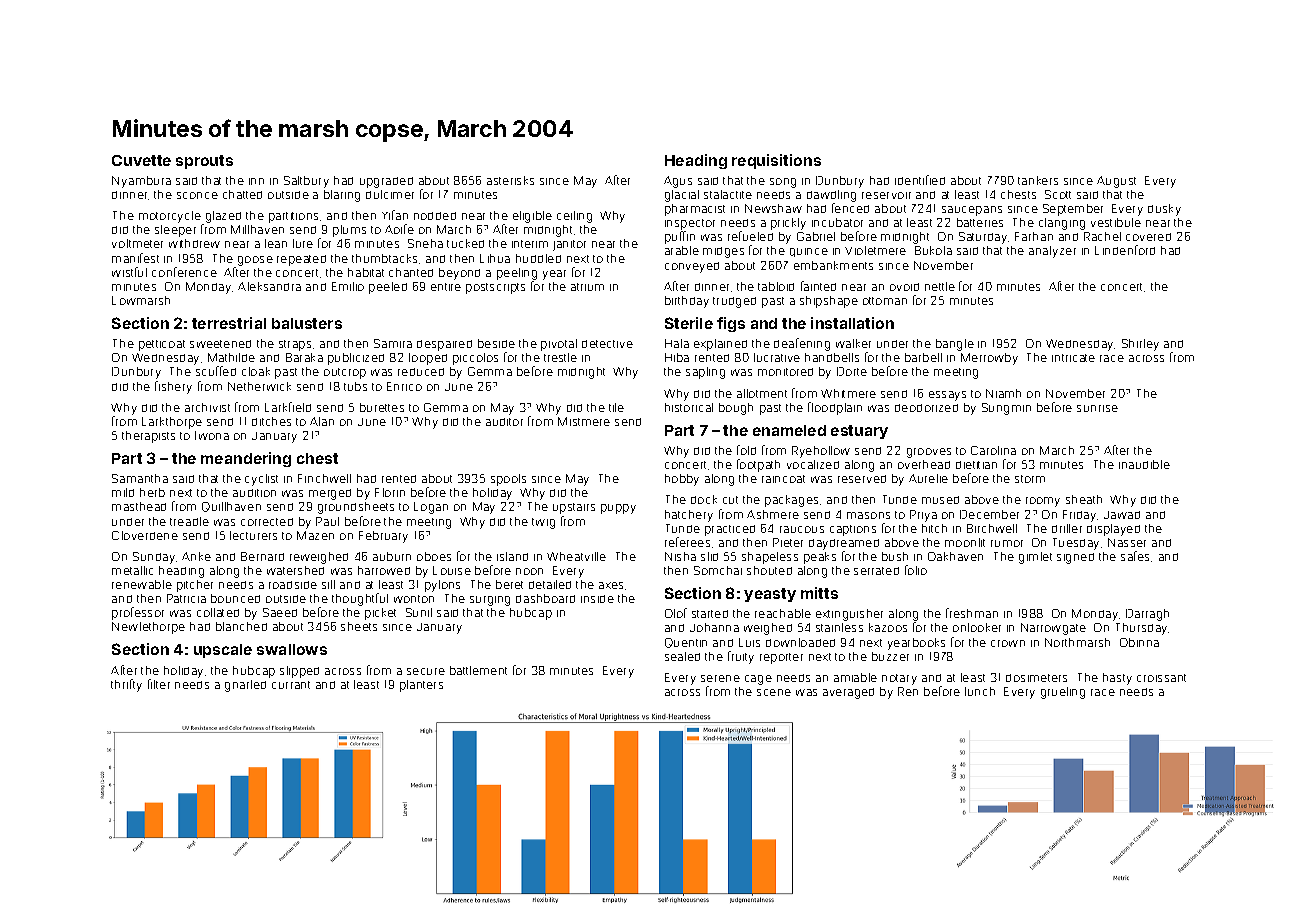  What do you see at coordinates (972, 613) in the screenshot?
I see `freshman` at bounding box center [972, 613].
